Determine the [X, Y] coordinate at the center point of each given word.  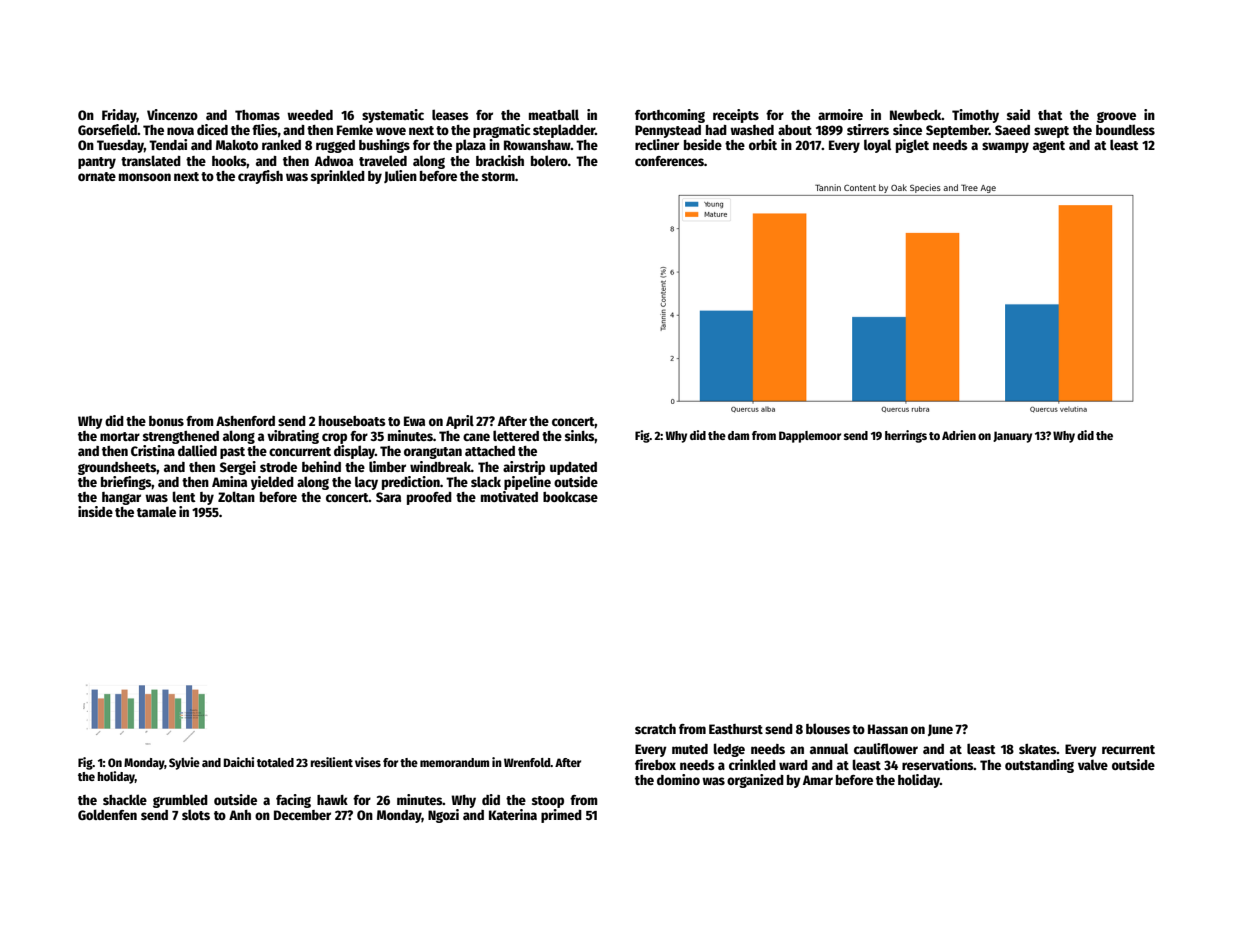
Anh [240, 815]
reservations [938, 764]
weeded [310, 115]
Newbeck [916, 115]
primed [561, 816]
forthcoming [670, 116]
